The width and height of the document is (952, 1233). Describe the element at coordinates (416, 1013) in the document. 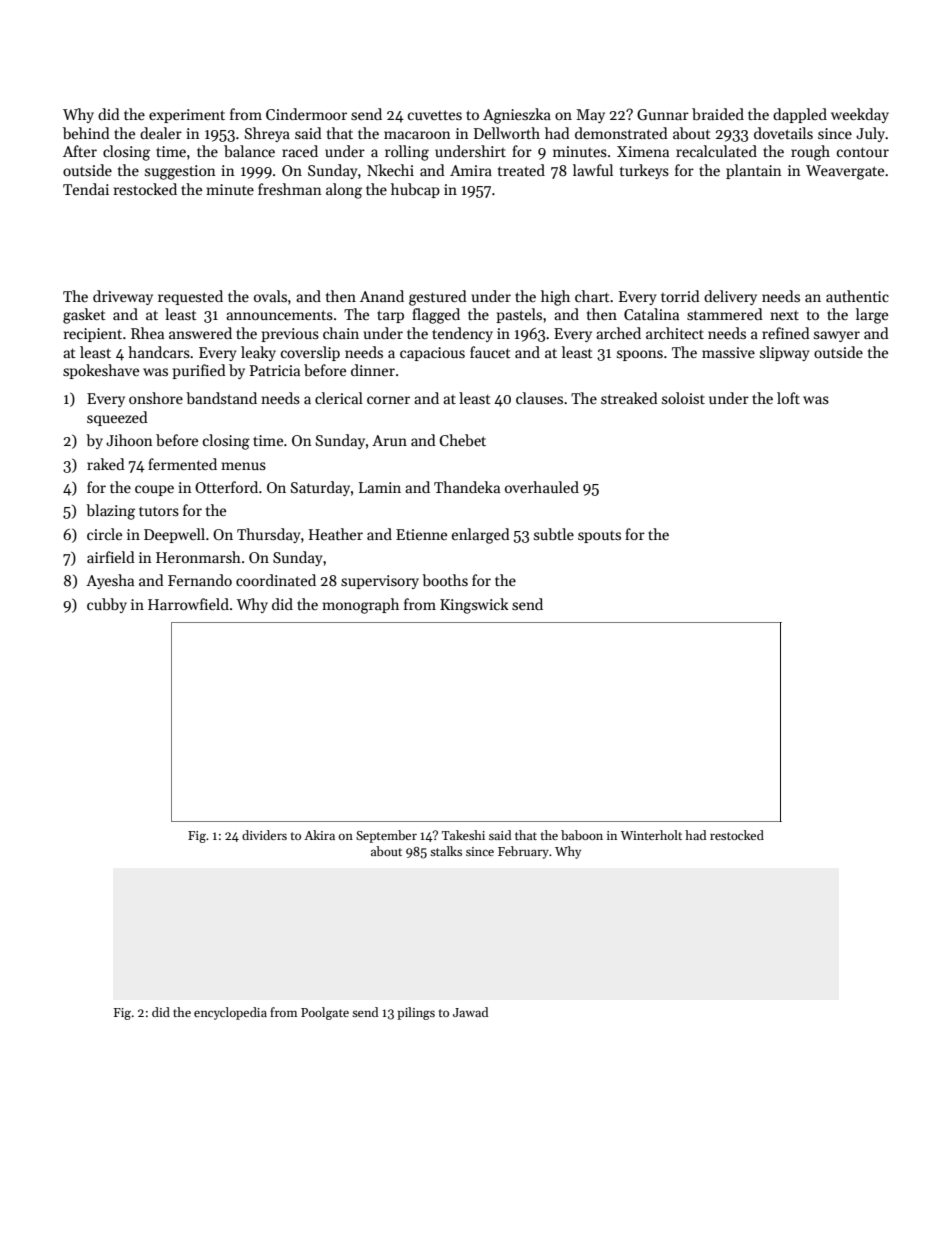

I see `pilings` at that location.
